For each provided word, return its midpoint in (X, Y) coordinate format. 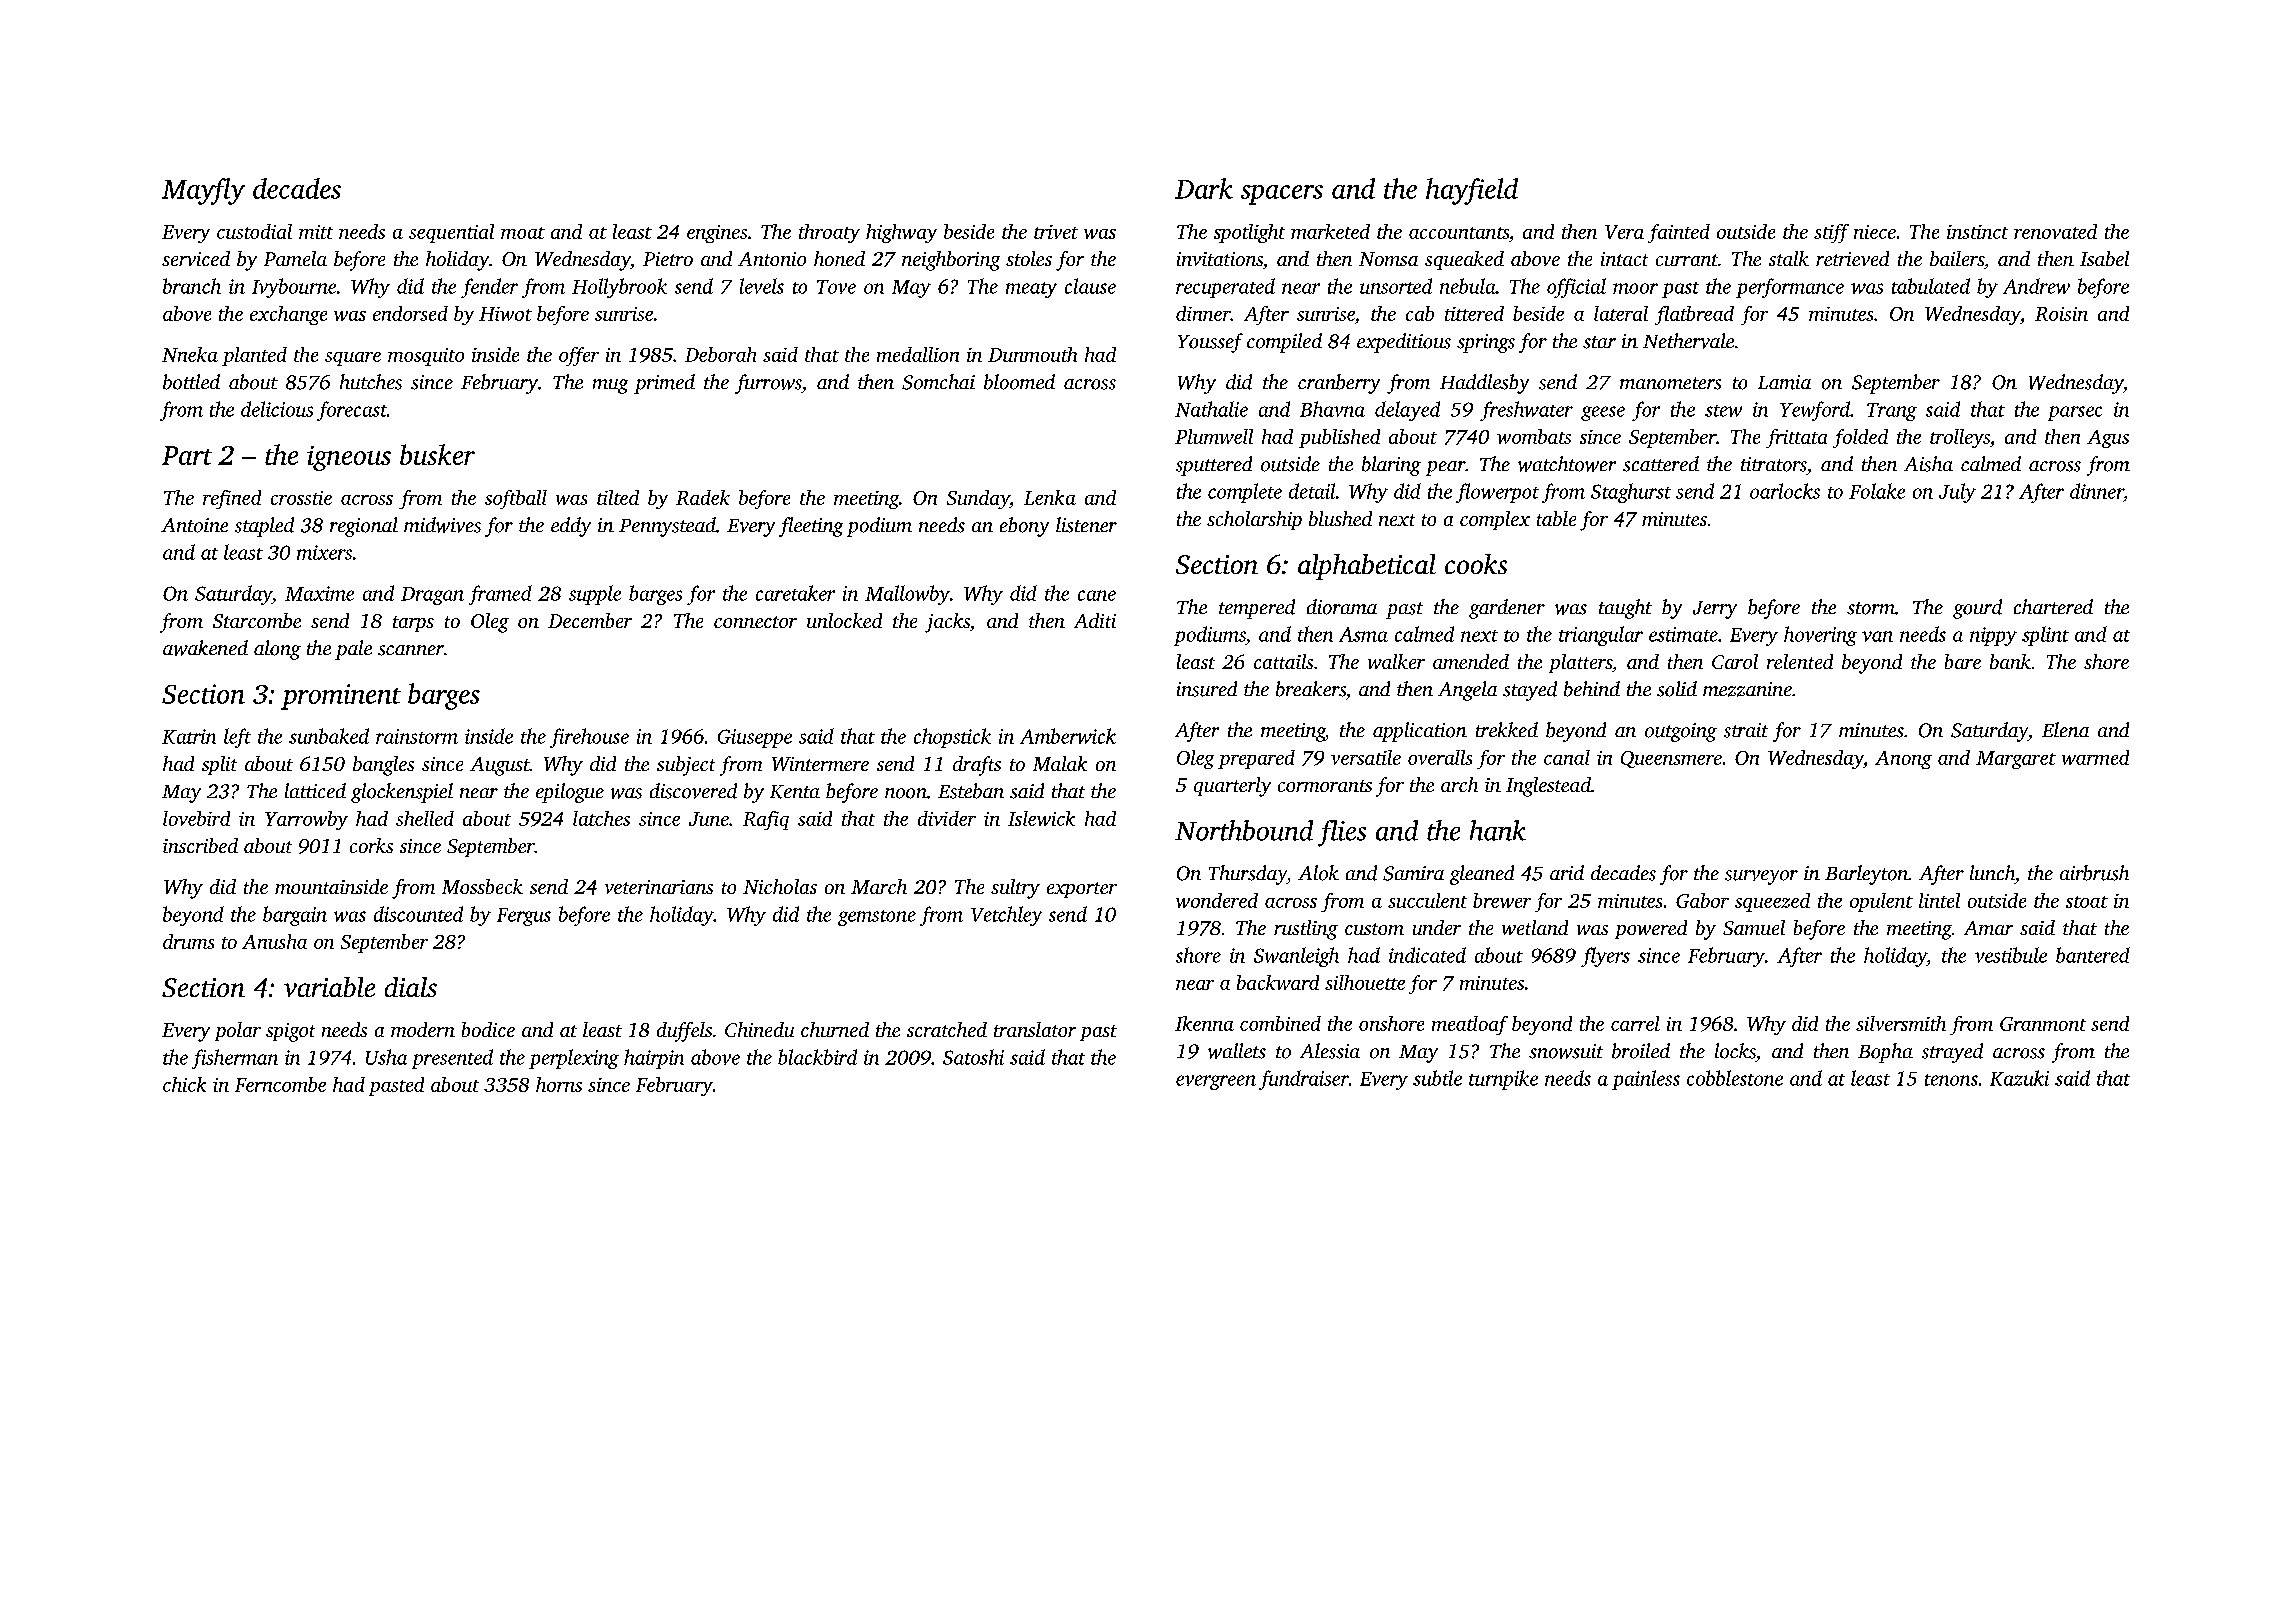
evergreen (1216, 1082)
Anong (1903, 760)
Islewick (1041, 818)
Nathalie (1211, 409)
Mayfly (203, 191)
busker (437, 454)
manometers (1670, 383)
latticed (315, 790)
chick (184, 1084)
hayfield (1472, 191)
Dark (1204, 188)
